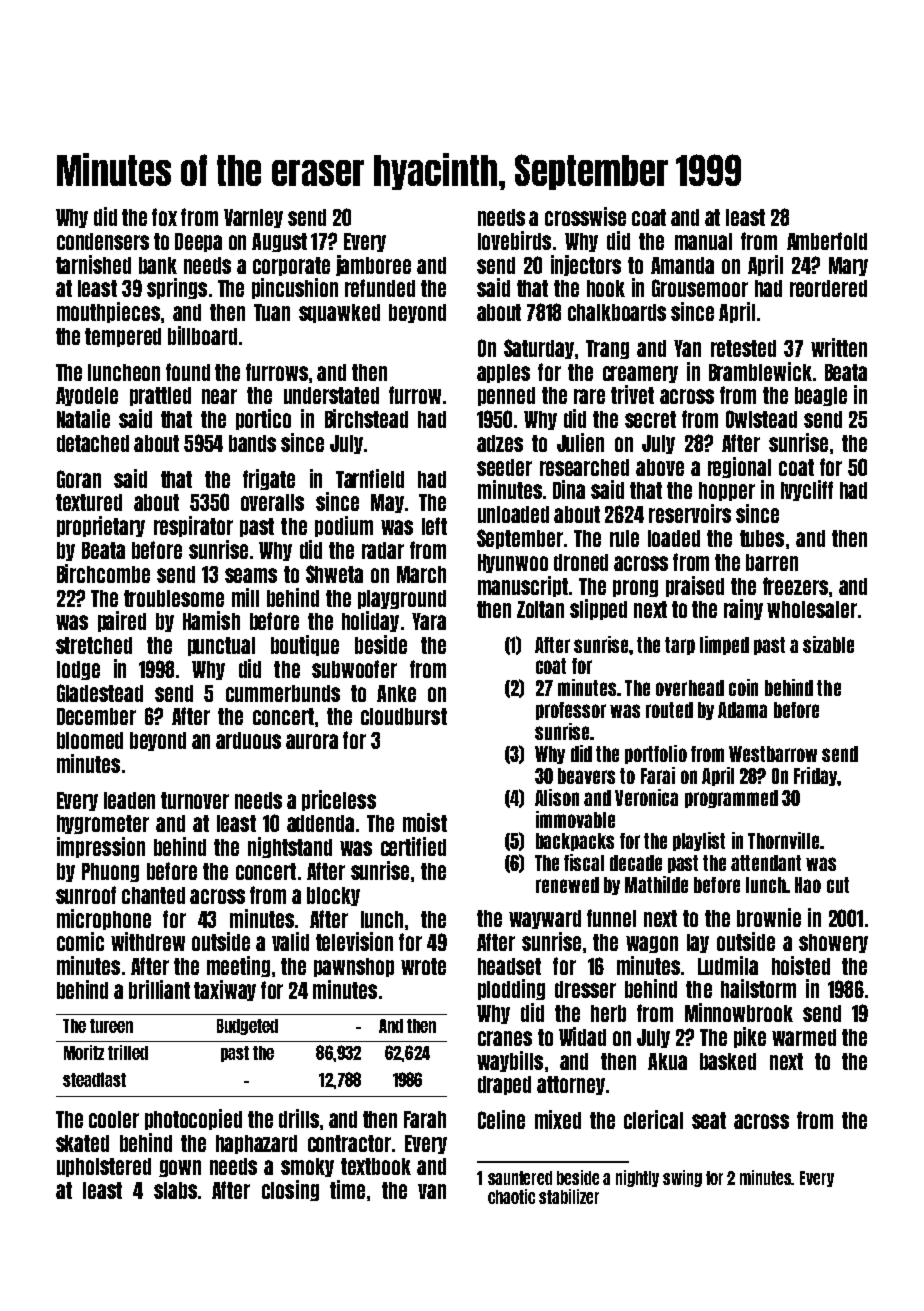 This page has height=1311, width=924. I want to click on Dina, so click(569, 489).
